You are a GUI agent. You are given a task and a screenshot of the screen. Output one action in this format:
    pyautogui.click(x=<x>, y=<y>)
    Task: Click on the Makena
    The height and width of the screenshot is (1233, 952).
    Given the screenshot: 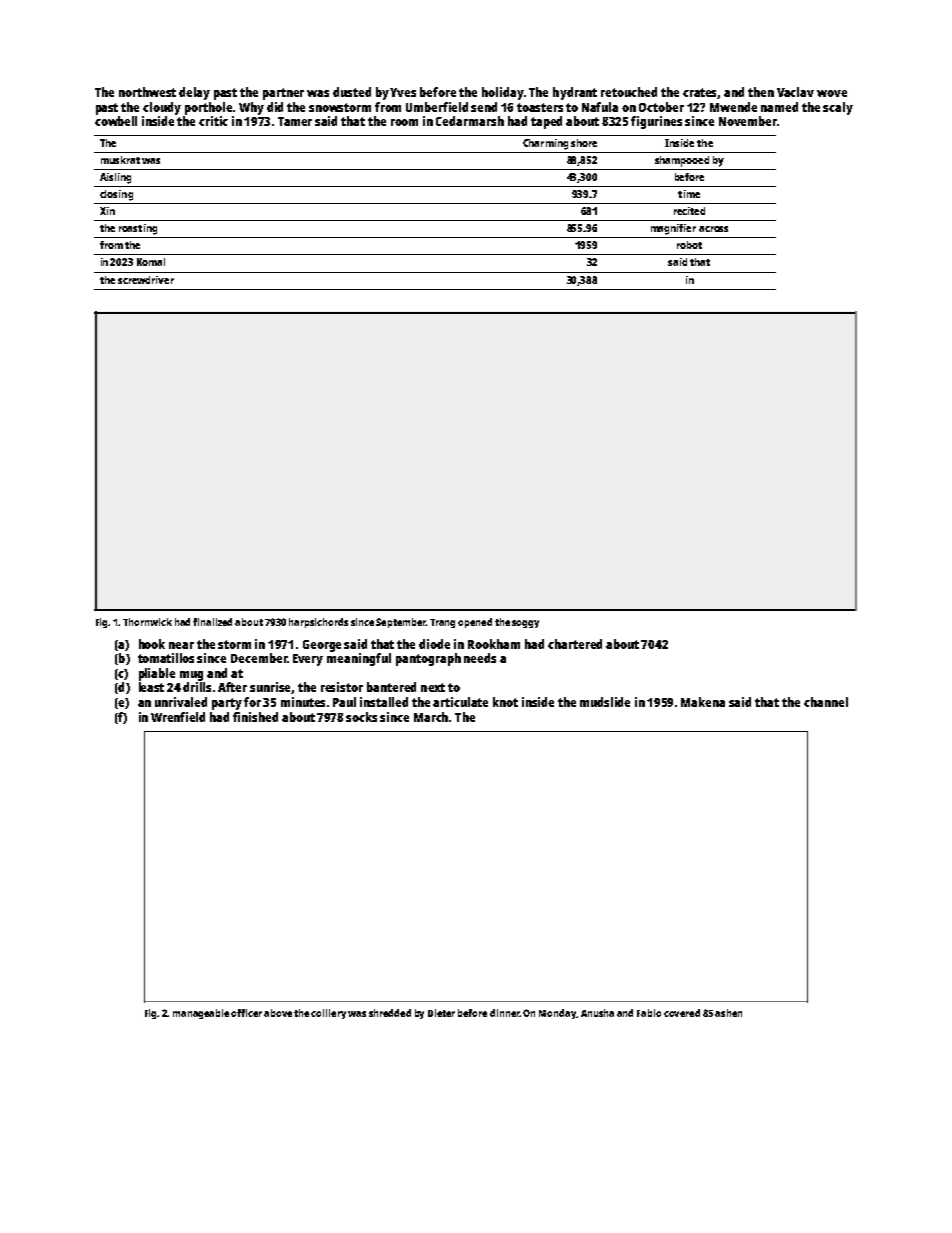 What is the action you would take?
    pyautogui.click(x=703, y=702)
